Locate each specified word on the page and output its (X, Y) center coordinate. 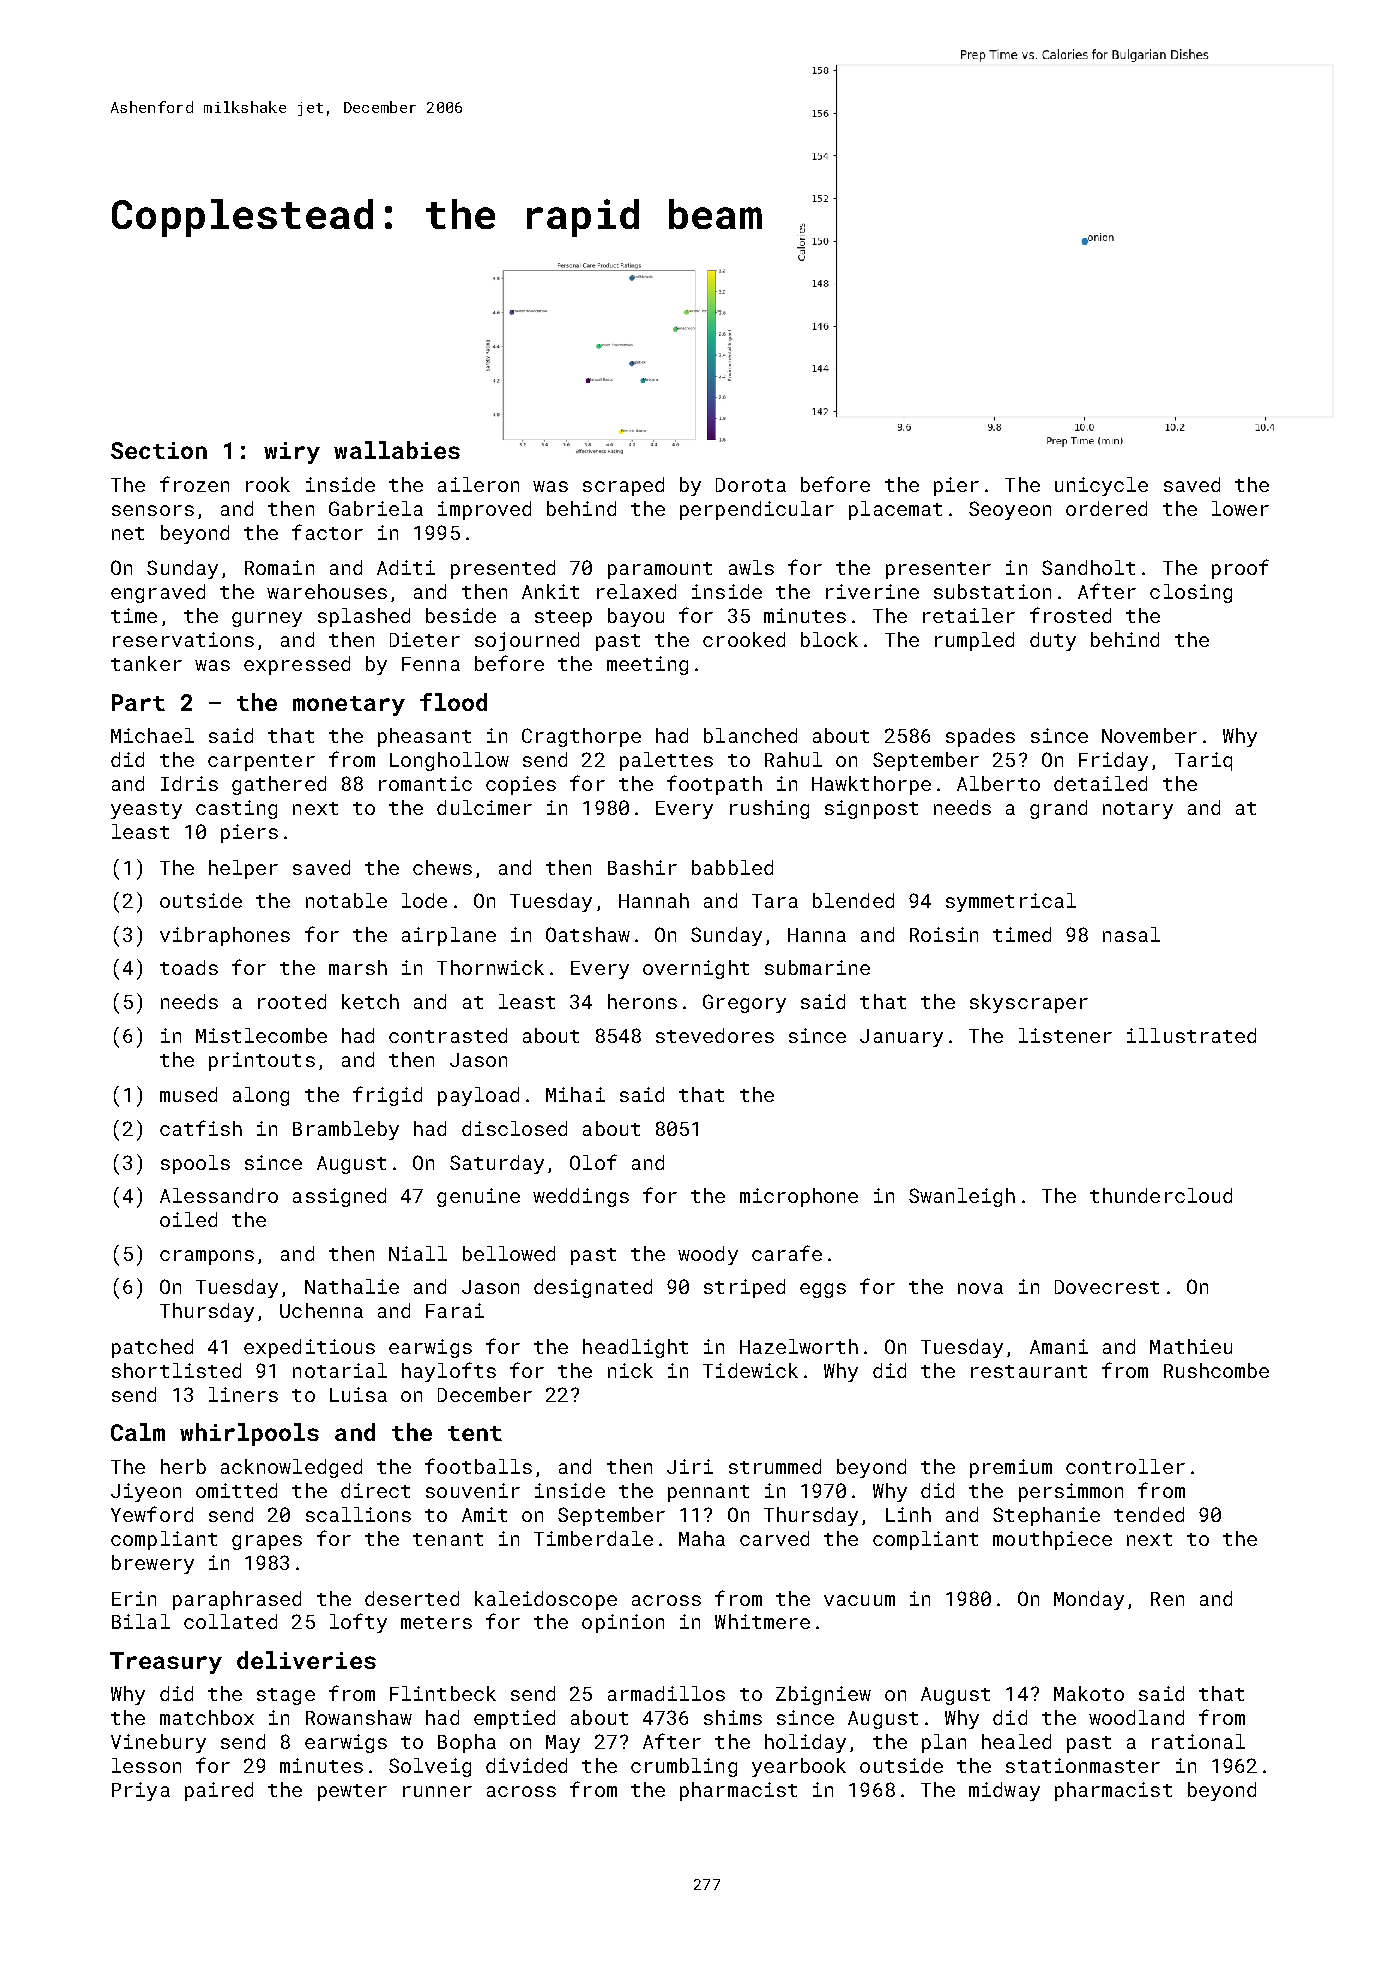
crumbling (684, 1767)
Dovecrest (1107, 1287)
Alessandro (219, 1195)
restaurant (1029, 1371)
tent (475, 1433)
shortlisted (176, 1370)
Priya (141, 1791)
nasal (1131, 934)
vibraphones (225, 936)
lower (1240, 508)
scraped (623, 486)
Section (159, 450)
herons (642, 1001)
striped (744, 1288)
